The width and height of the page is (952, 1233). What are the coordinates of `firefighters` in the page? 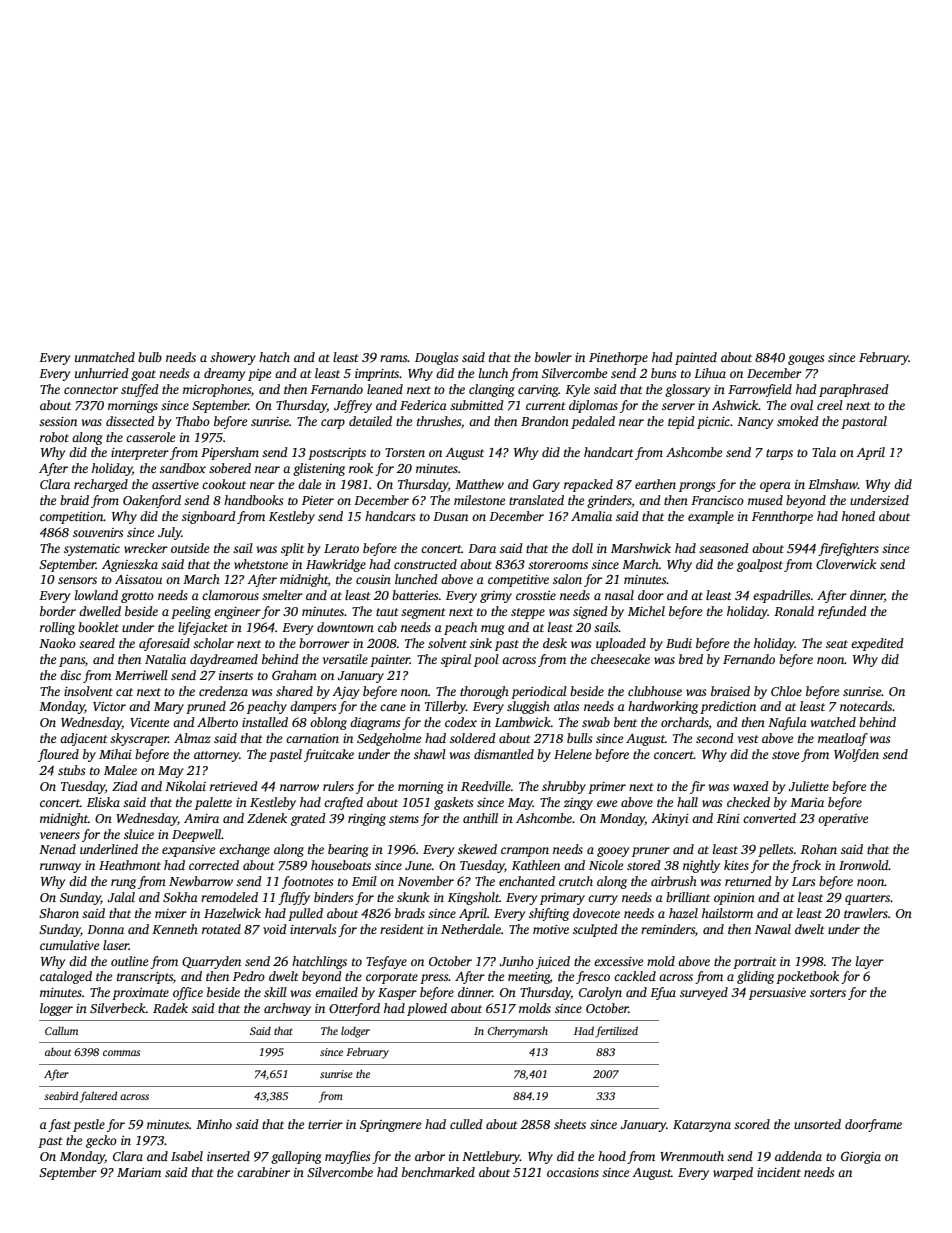 It's located at (848, 549).
